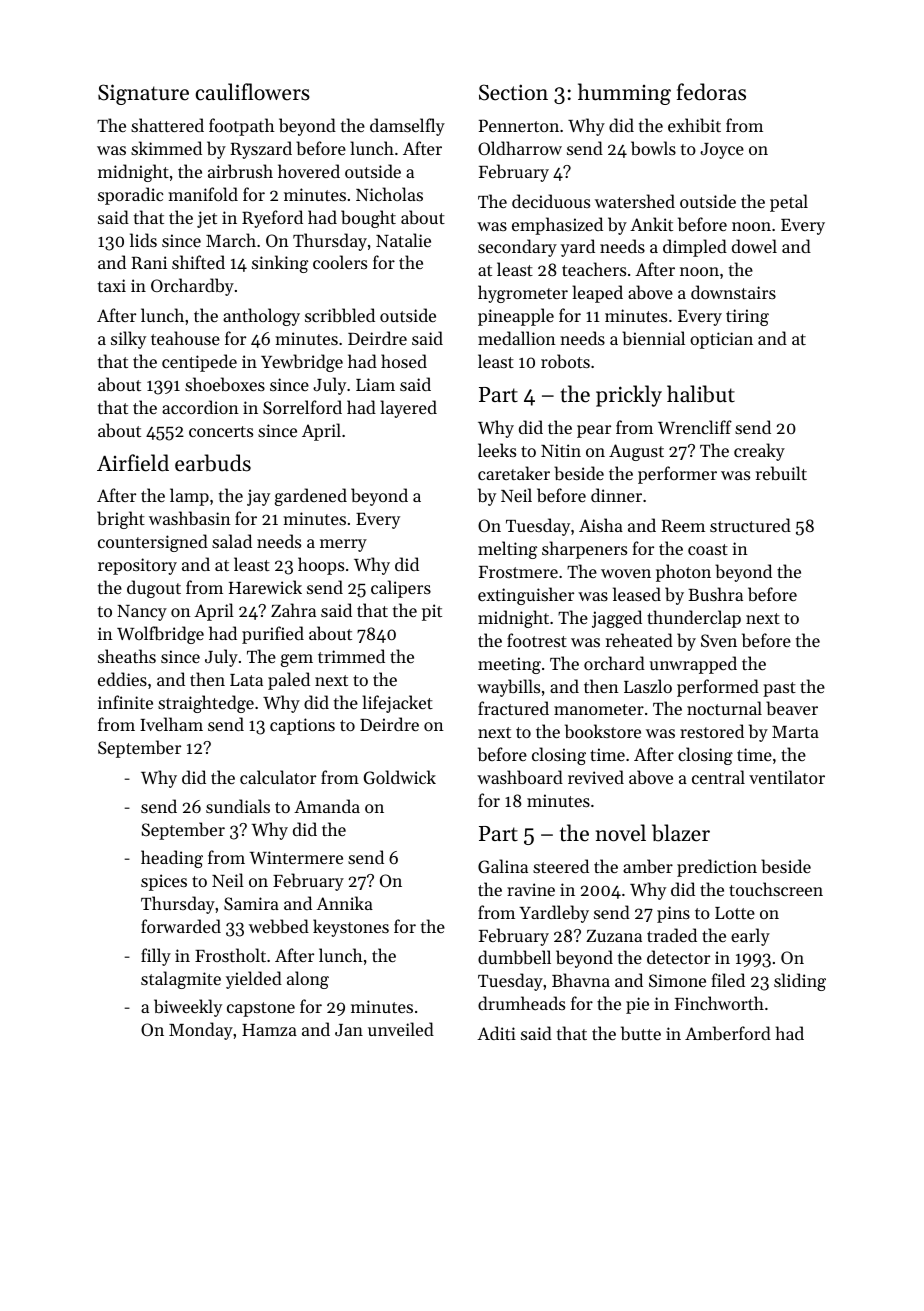 The image size is (924, 1311). I want to click on dumbbell, so click(514, 957).
